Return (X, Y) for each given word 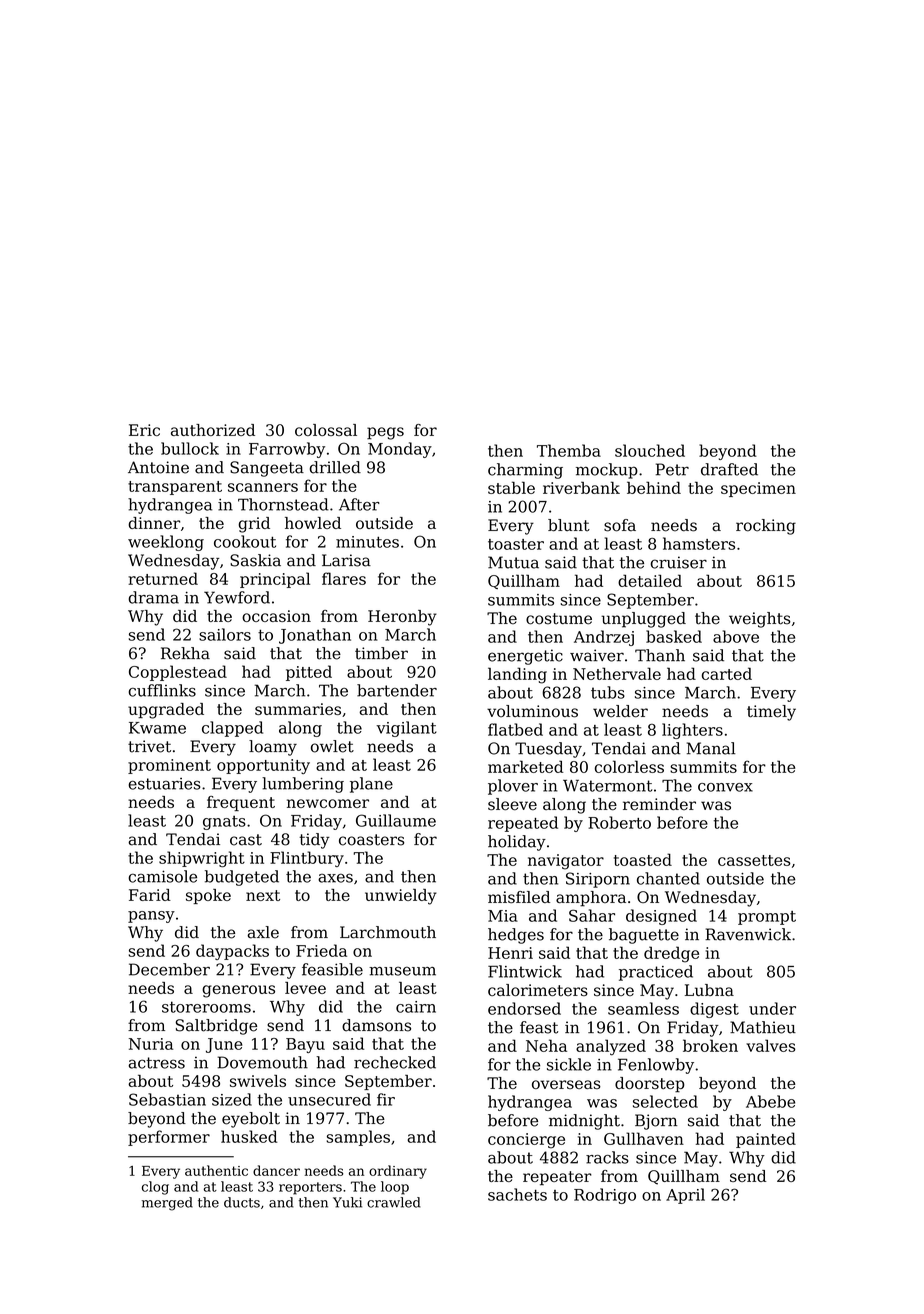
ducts (242, 1202)
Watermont (607, 786)
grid (254, 525)
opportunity (263, 766)
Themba (569, 450)
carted (727, 673)
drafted (729, 469)
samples (358, 1138)
